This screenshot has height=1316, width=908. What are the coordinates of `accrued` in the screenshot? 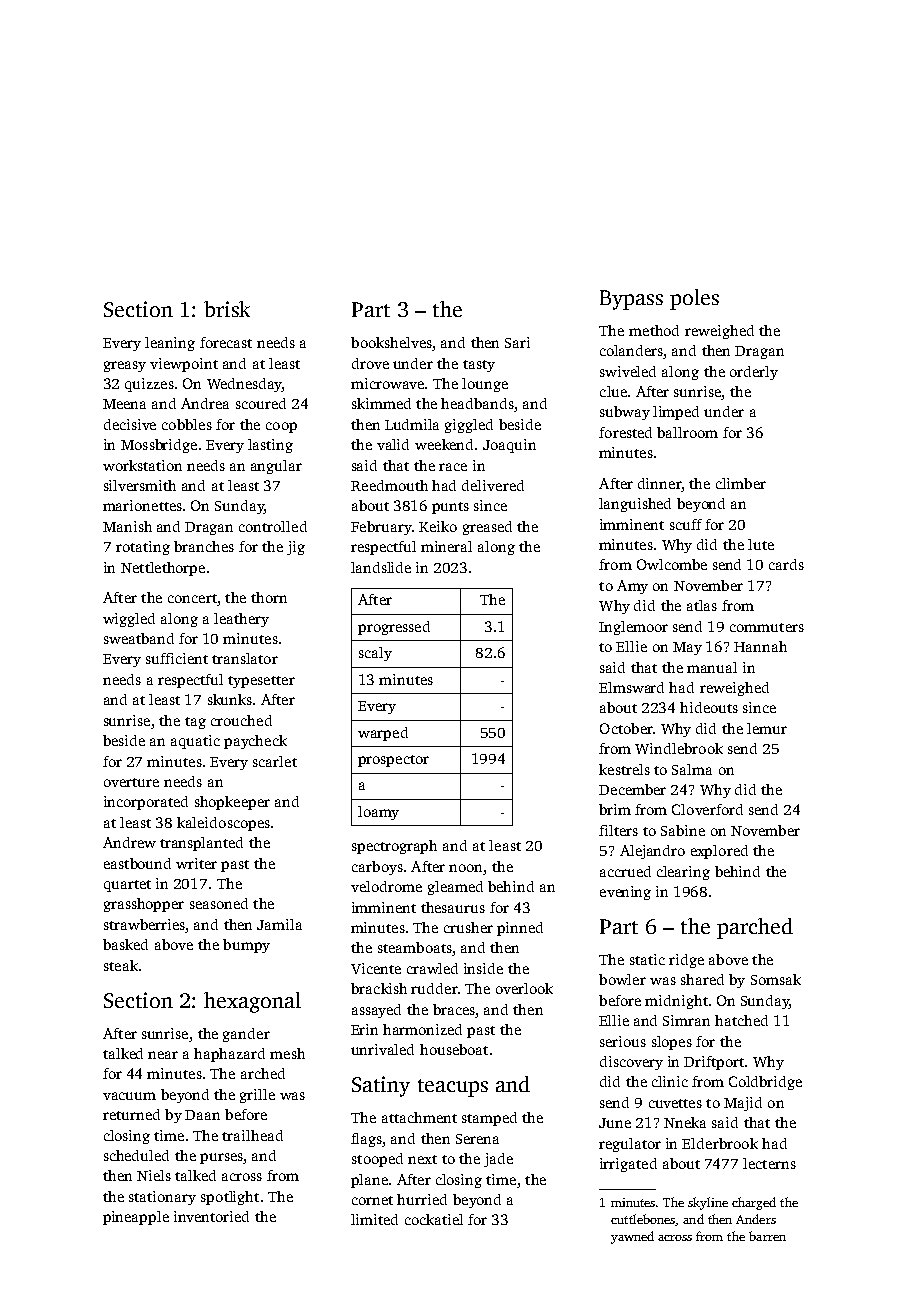 It's located at (625, 871).
